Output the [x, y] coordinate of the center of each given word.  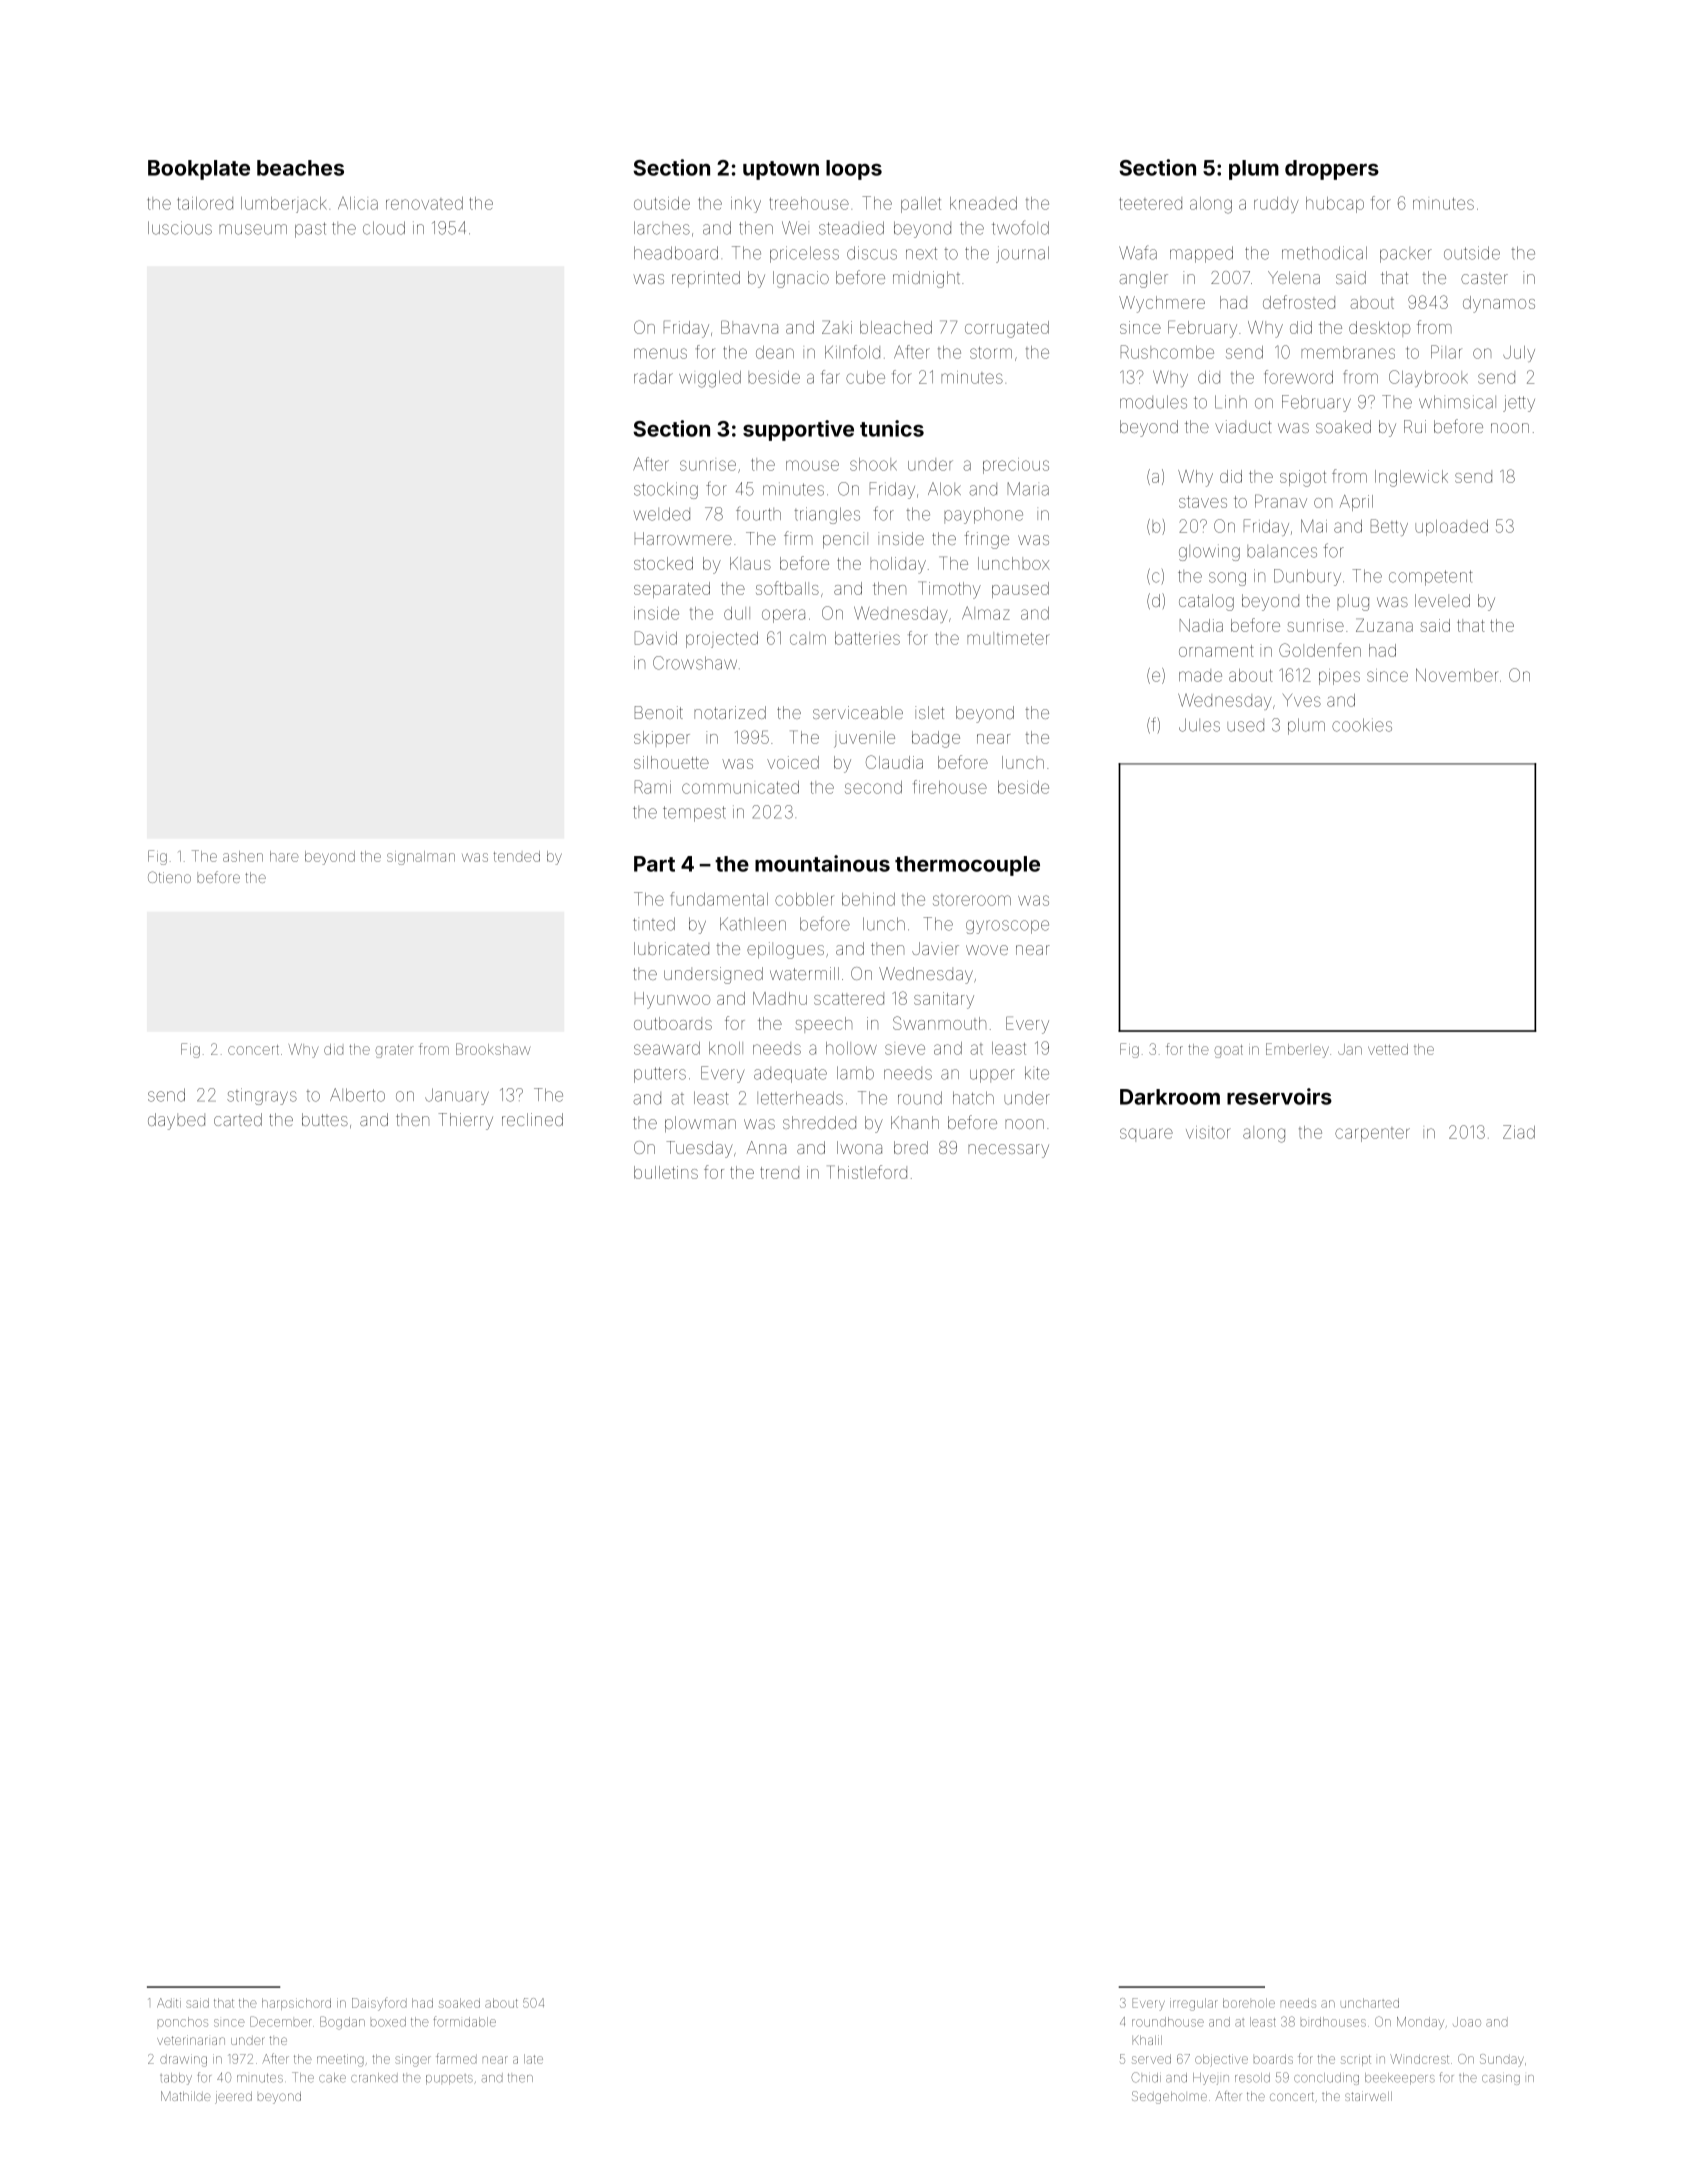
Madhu [780, 998]
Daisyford [379, 2004]
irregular [1194, 2004]
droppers [1332, 170]
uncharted [1370, 2003]
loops [854, 170]
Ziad [1519, 1132]
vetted [1388, 1049]
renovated [424, 203]
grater [394, 1051]
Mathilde [186, 2096]
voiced [793, 762]
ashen [243, 856]
